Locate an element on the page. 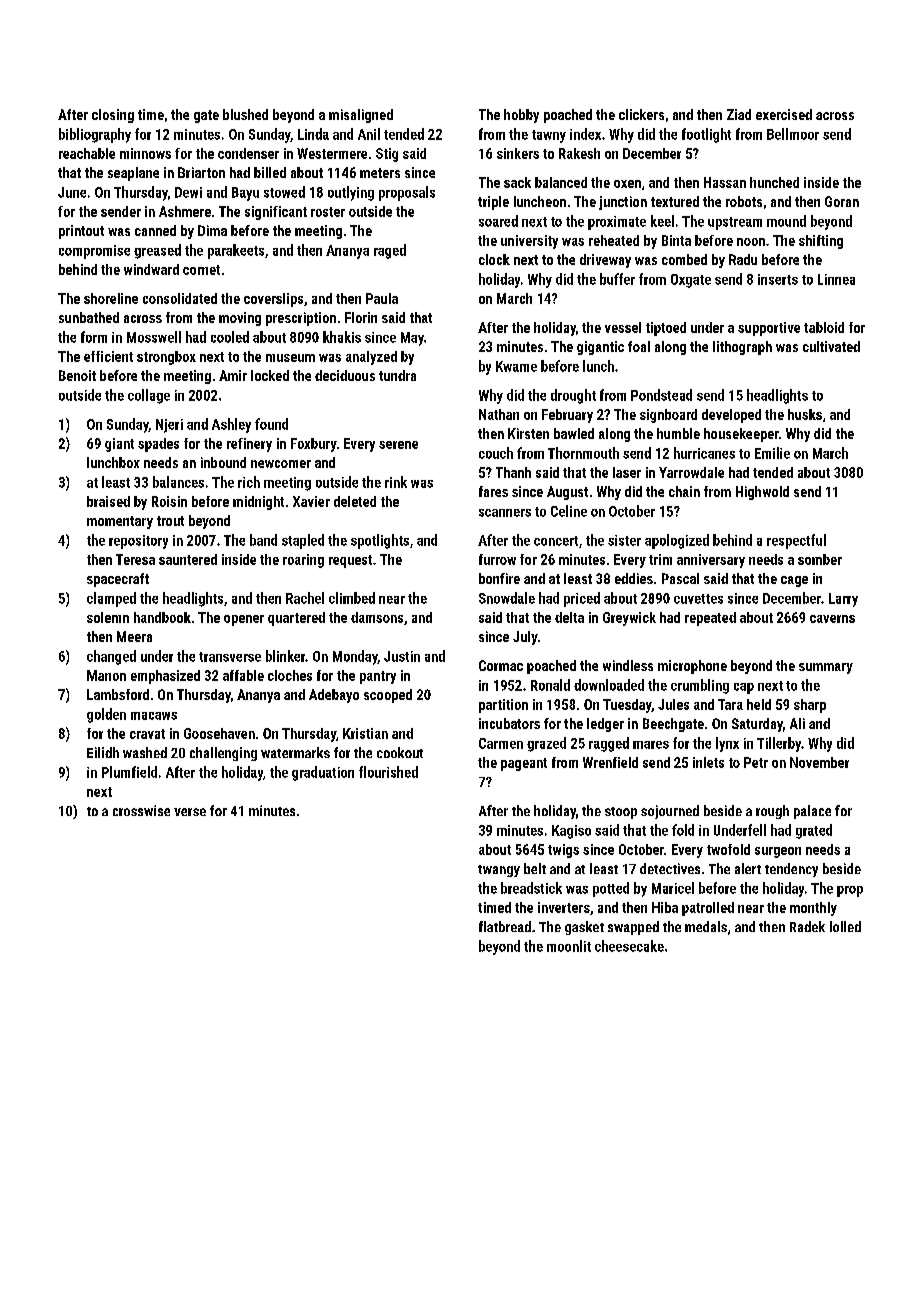 The width and height of the page is (924, 1308). Anil is located at coordinates (369, 134).
